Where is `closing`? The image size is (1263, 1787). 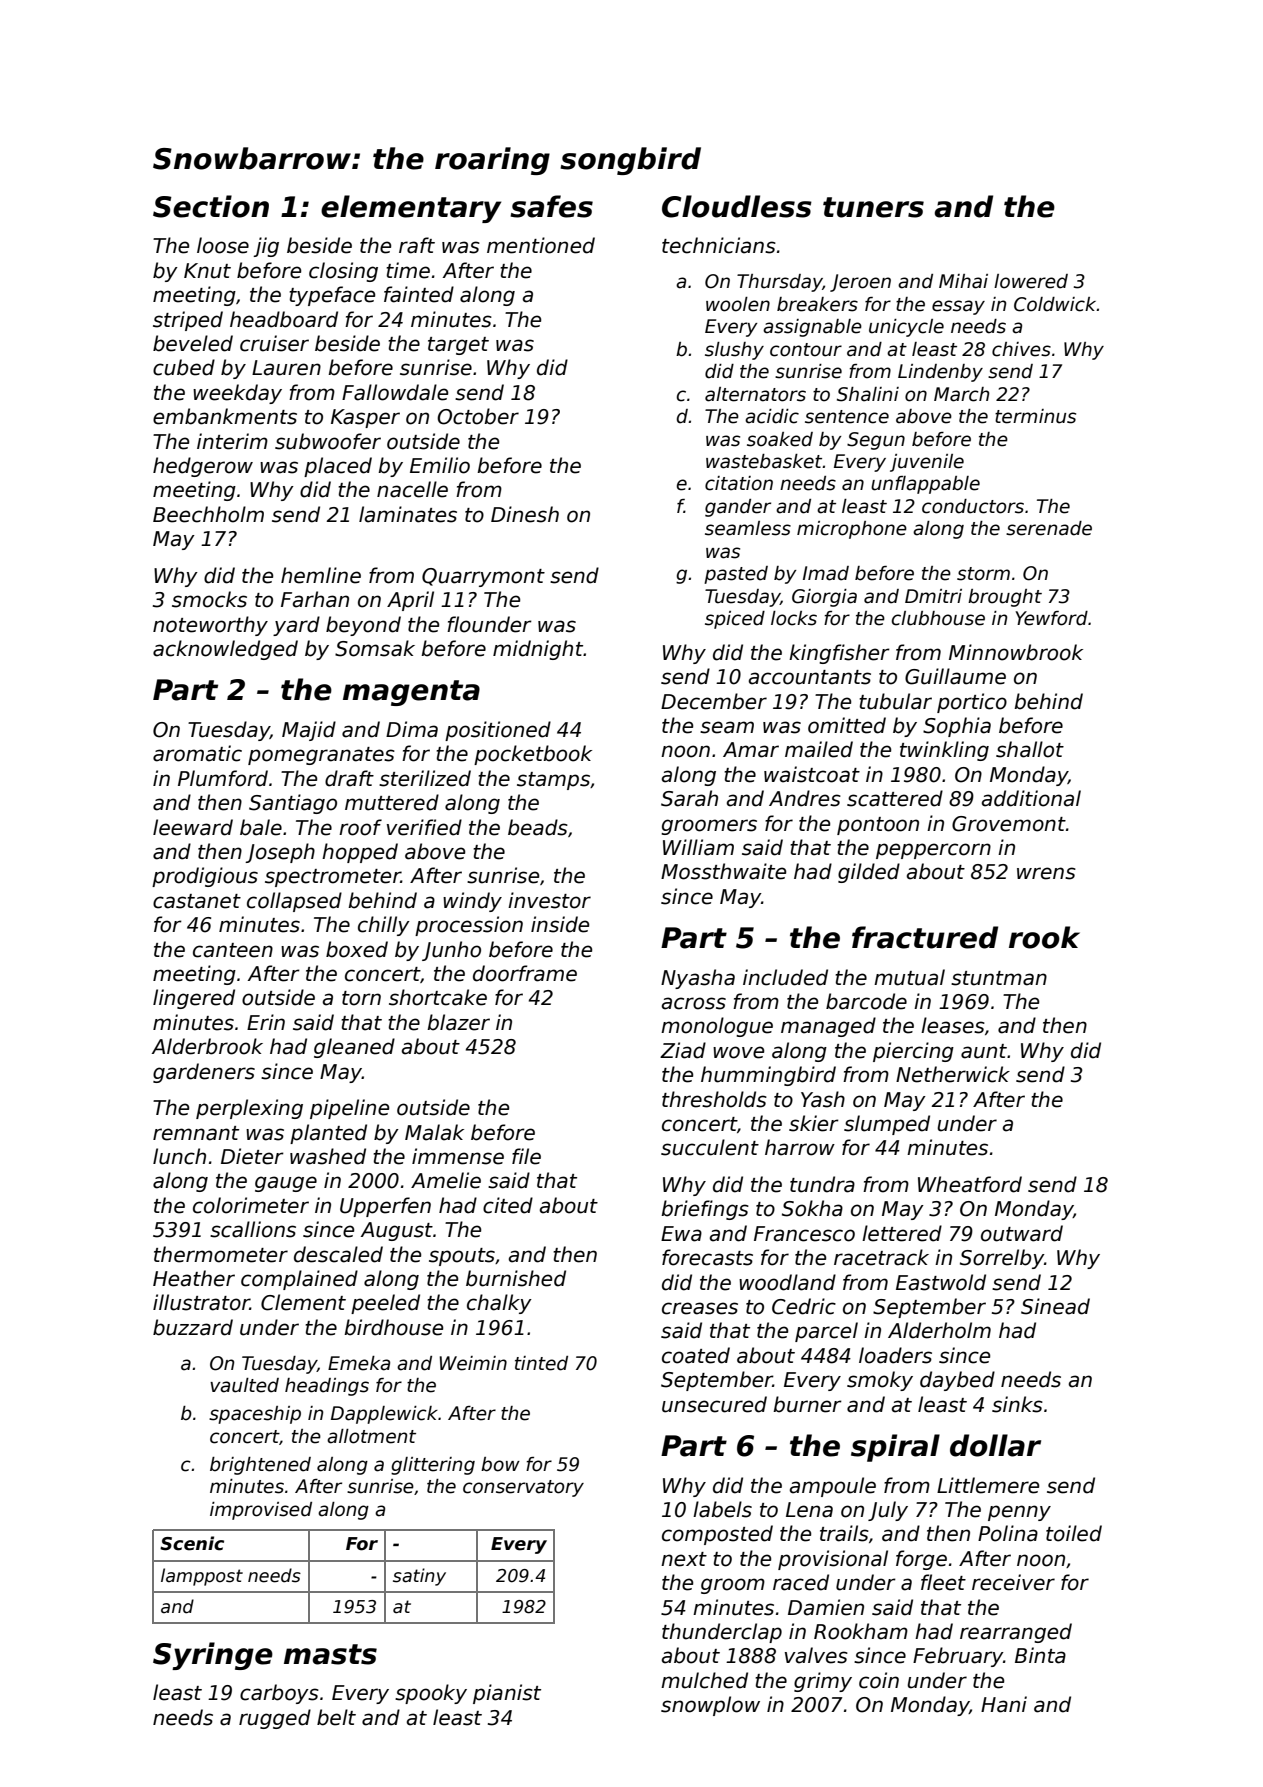 closing is located at coordinates (343, 272).
